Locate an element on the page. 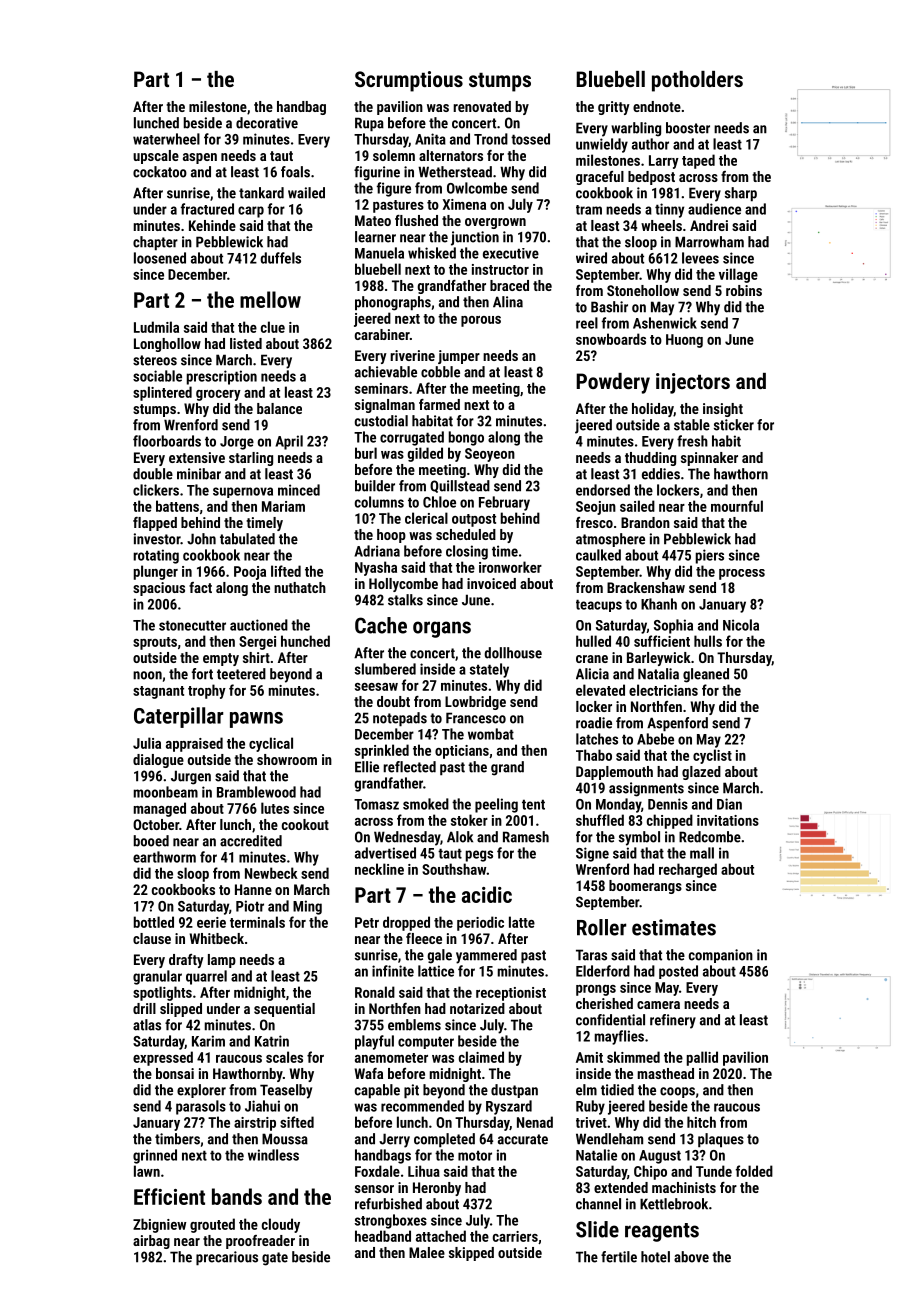 The width and height of the document is (908, 1316). potholders is located at coordinates (697, 81).
